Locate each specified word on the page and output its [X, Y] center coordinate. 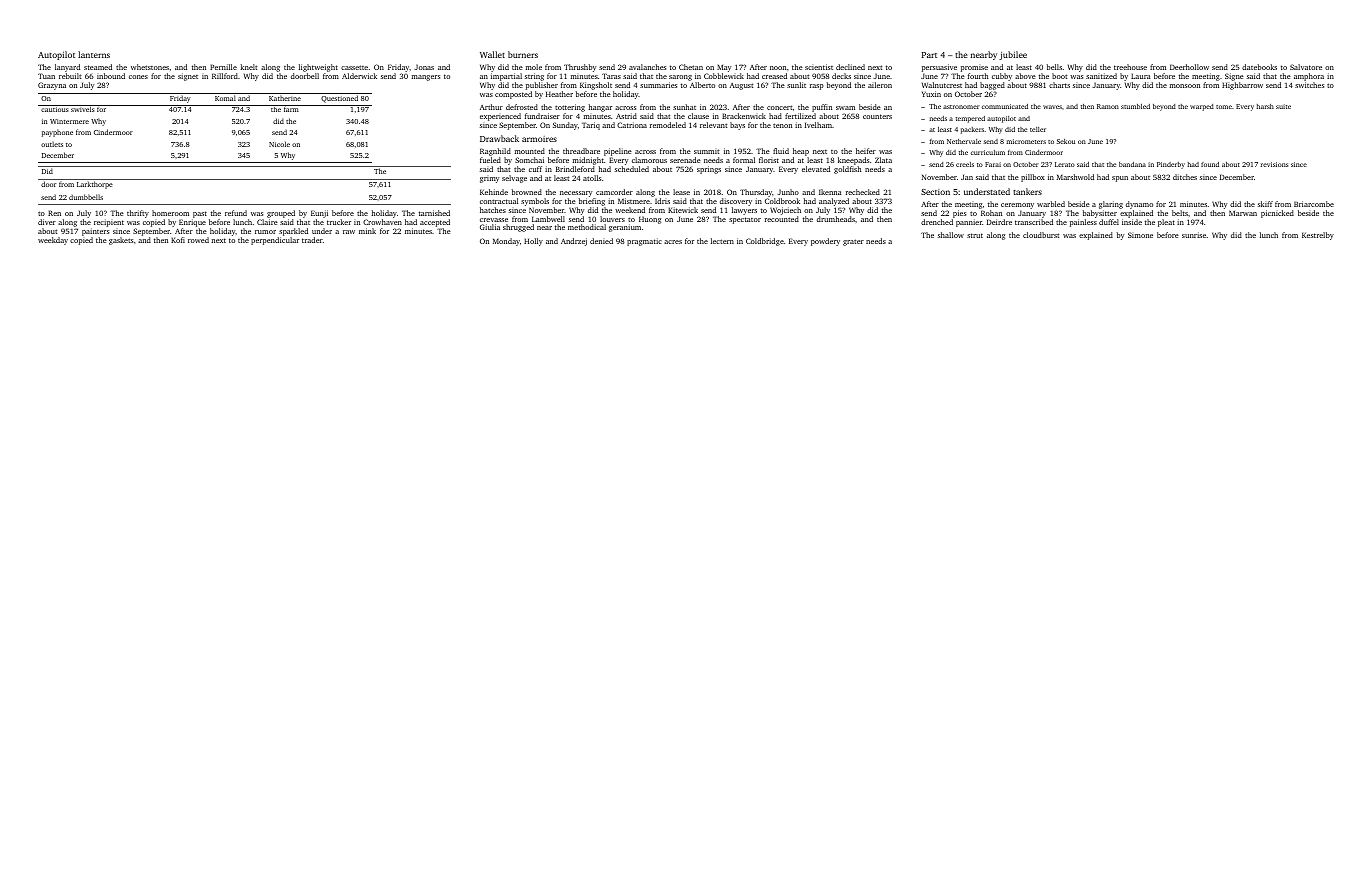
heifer [866, 151]
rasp [817, 87]
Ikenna [830, 192]
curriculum [988, 152]
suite [1283, 106]
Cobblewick [724, 76]
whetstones [150, 67]
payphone [57, 133]
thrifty [138, 214]
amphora [1309, 77]
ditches [1185, 177]
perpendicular [275, 241]
